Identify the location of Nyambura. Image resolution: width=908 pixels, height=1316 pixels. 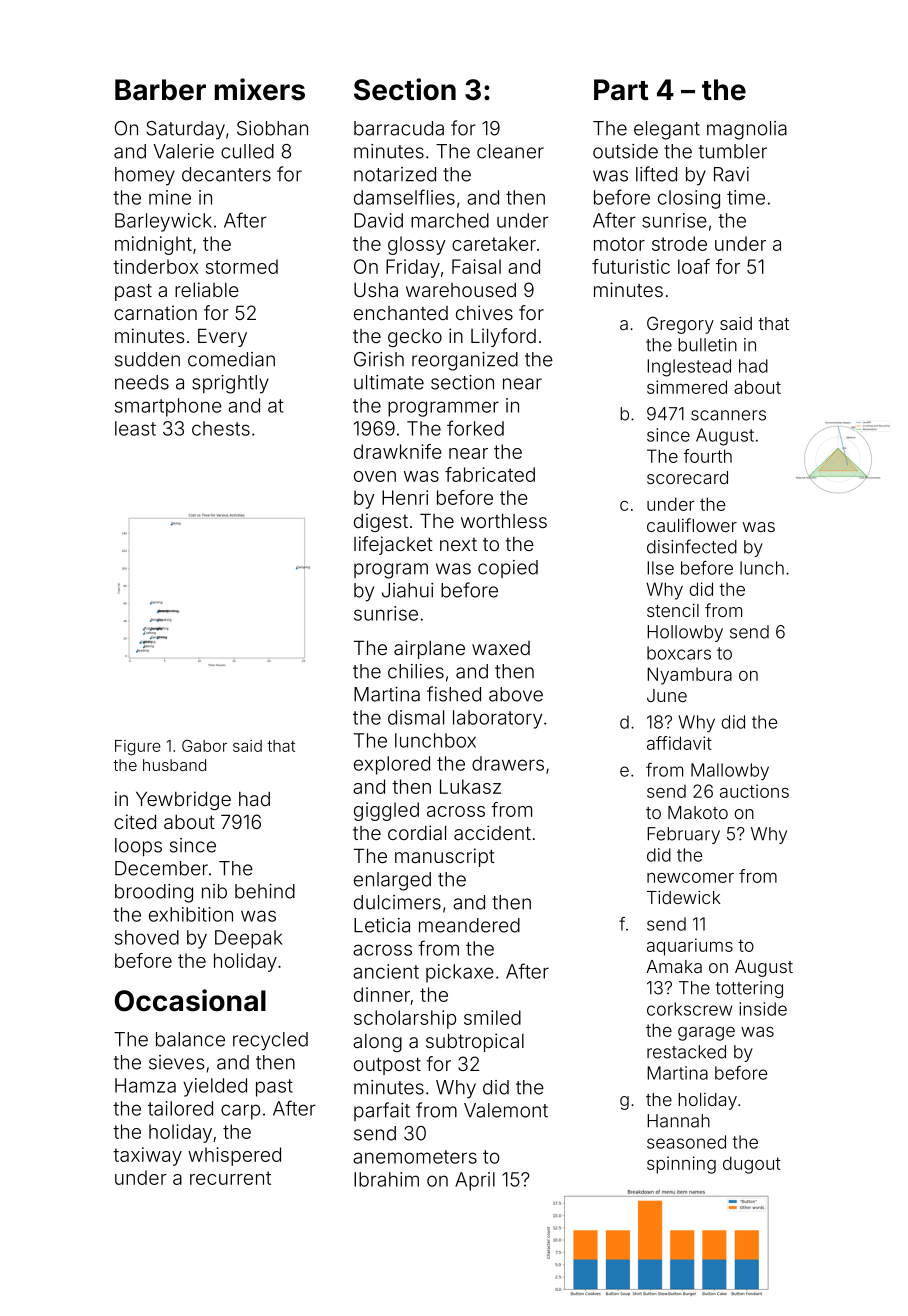
(689, 676).
